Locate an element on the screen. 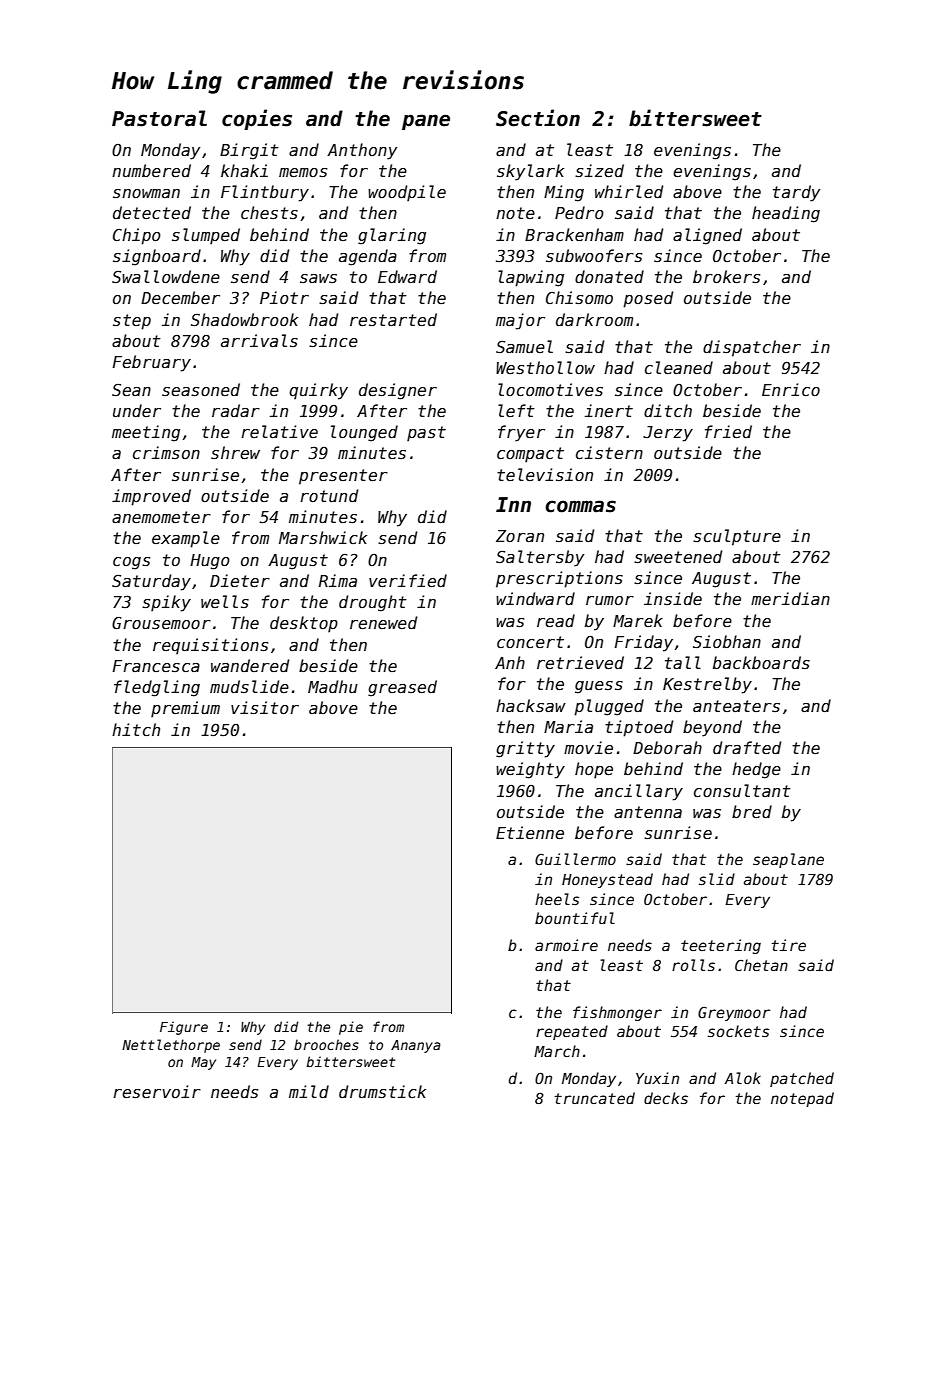 This screenshot has width=948, height=1373. requisitions is located at coordinates (210, 646).
